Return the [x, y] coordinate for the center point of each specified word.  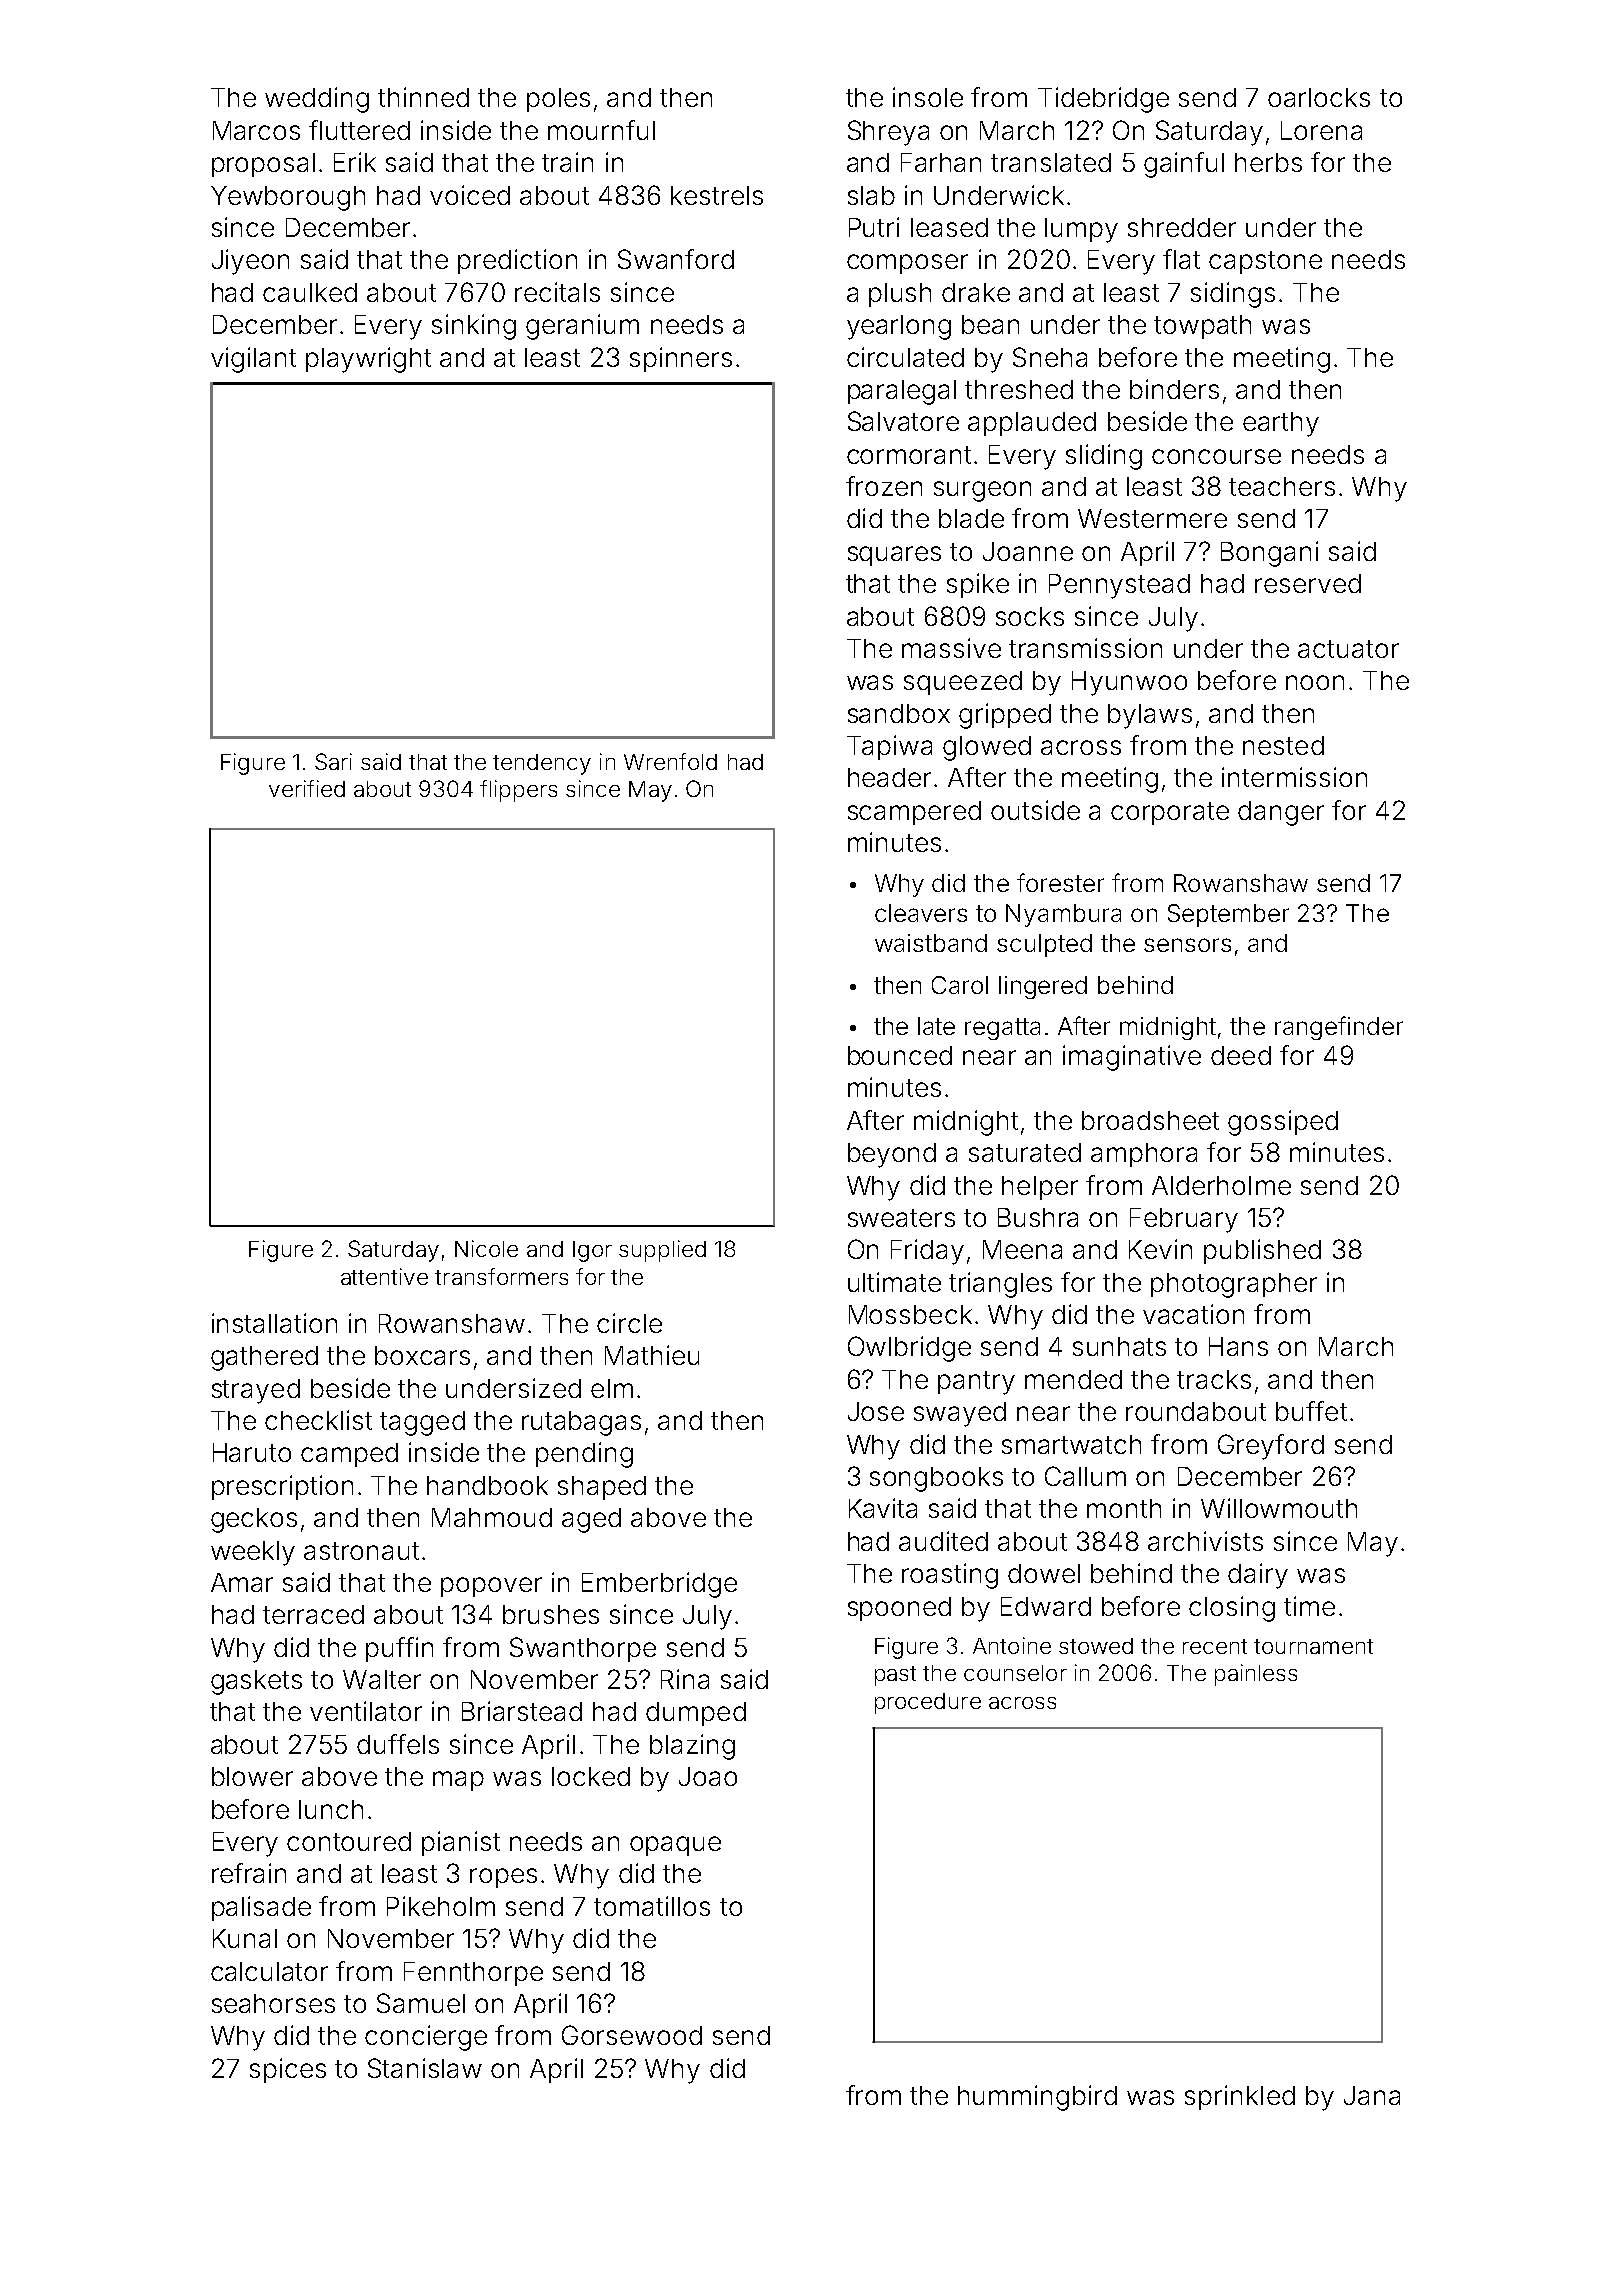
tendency [542, 764]
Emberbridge [659, 1585]
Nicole [486, 1248]
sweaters [901, 1218]
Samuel [421, 2003]
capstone [1265, 262]
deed [1241, 1055]
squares [894, 556]
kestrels [717, 195]
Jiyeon [250, 262]
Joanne [1028, 551]
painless [1256, 1675]
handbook [487, 1485]
